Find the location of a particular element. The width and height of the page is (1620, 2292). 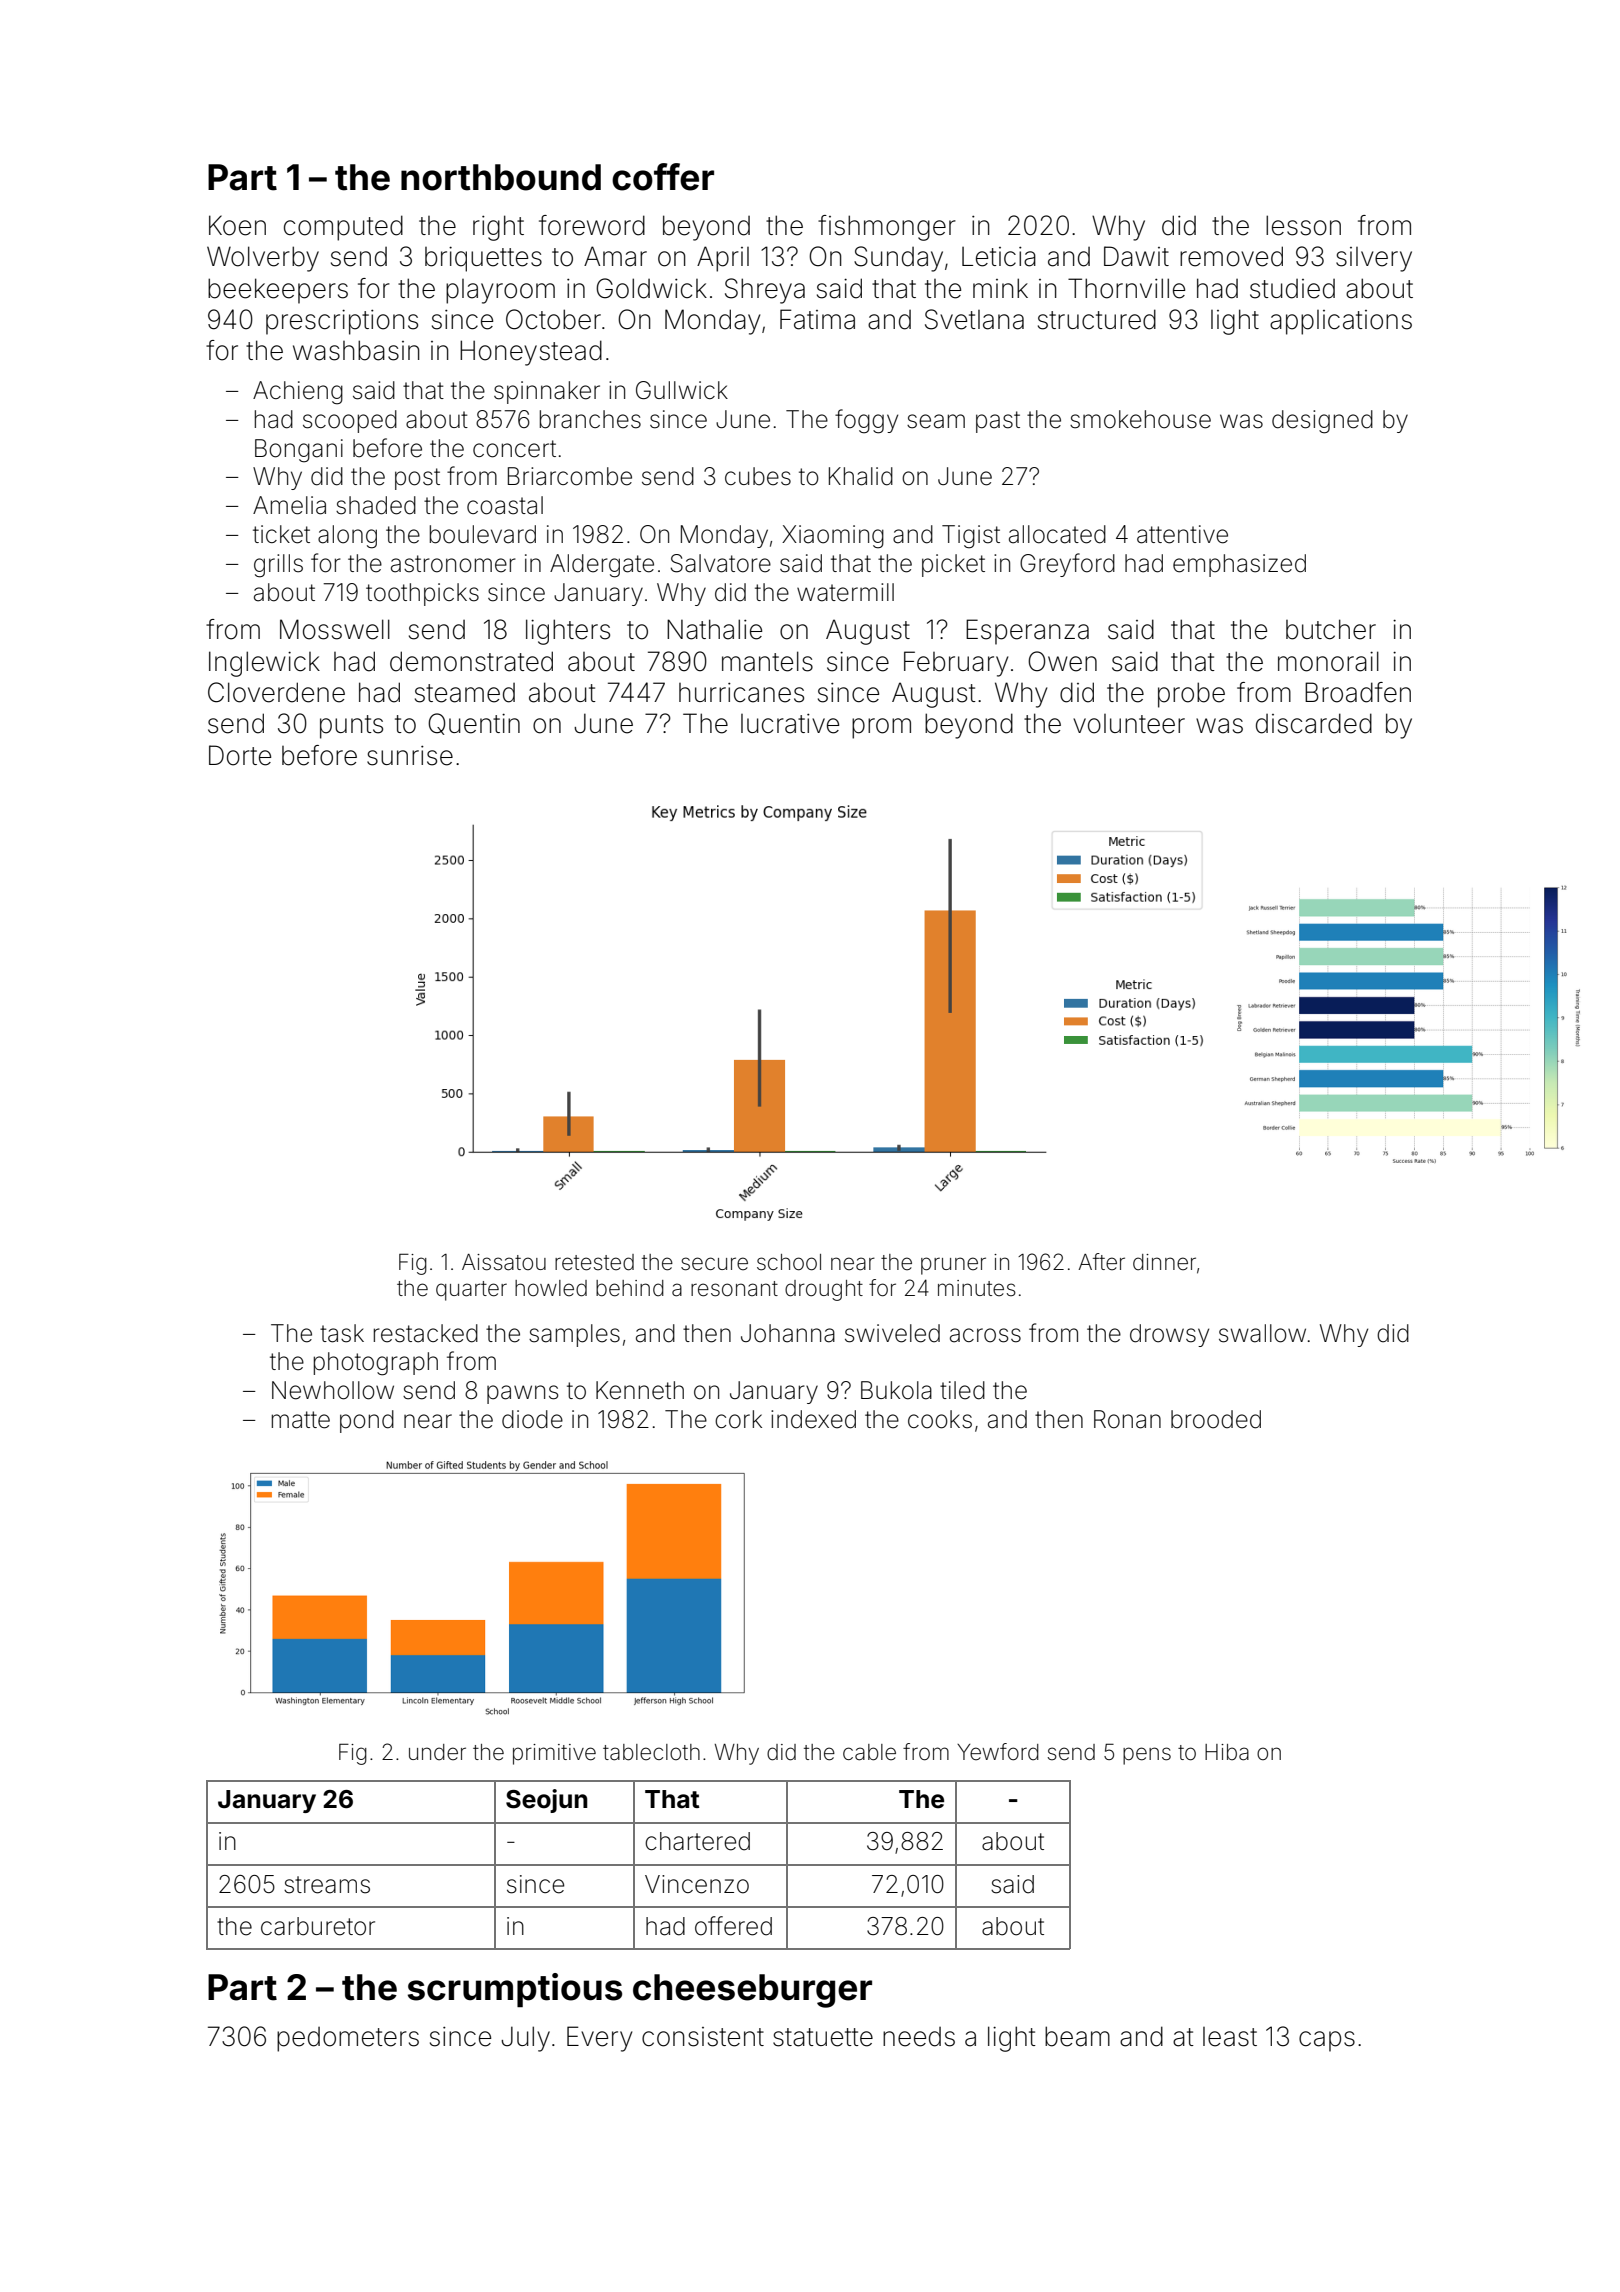

fishmonger is located at coordinates (887, 228).
